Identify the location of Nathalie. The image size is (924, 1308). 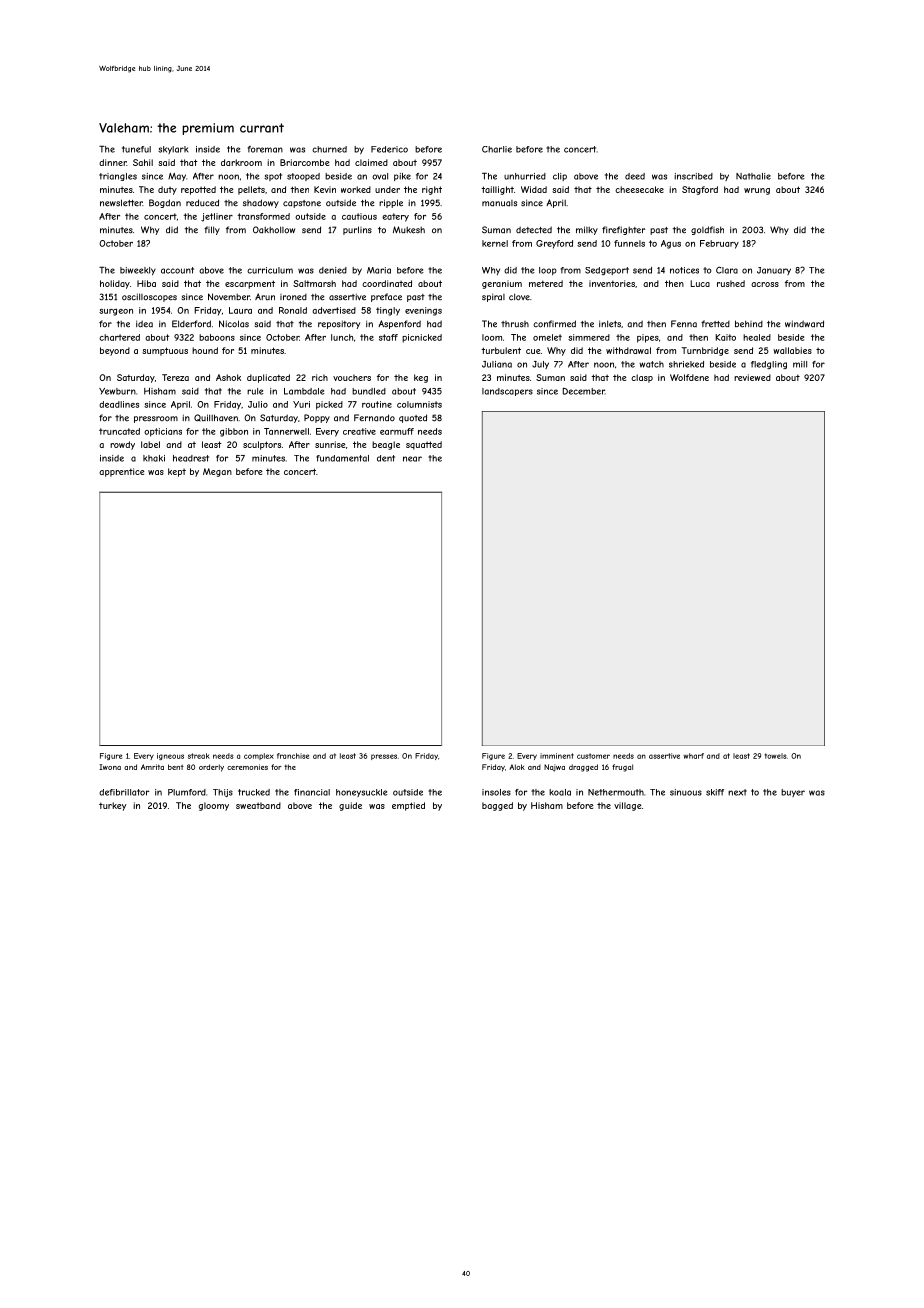
(753, 176).
